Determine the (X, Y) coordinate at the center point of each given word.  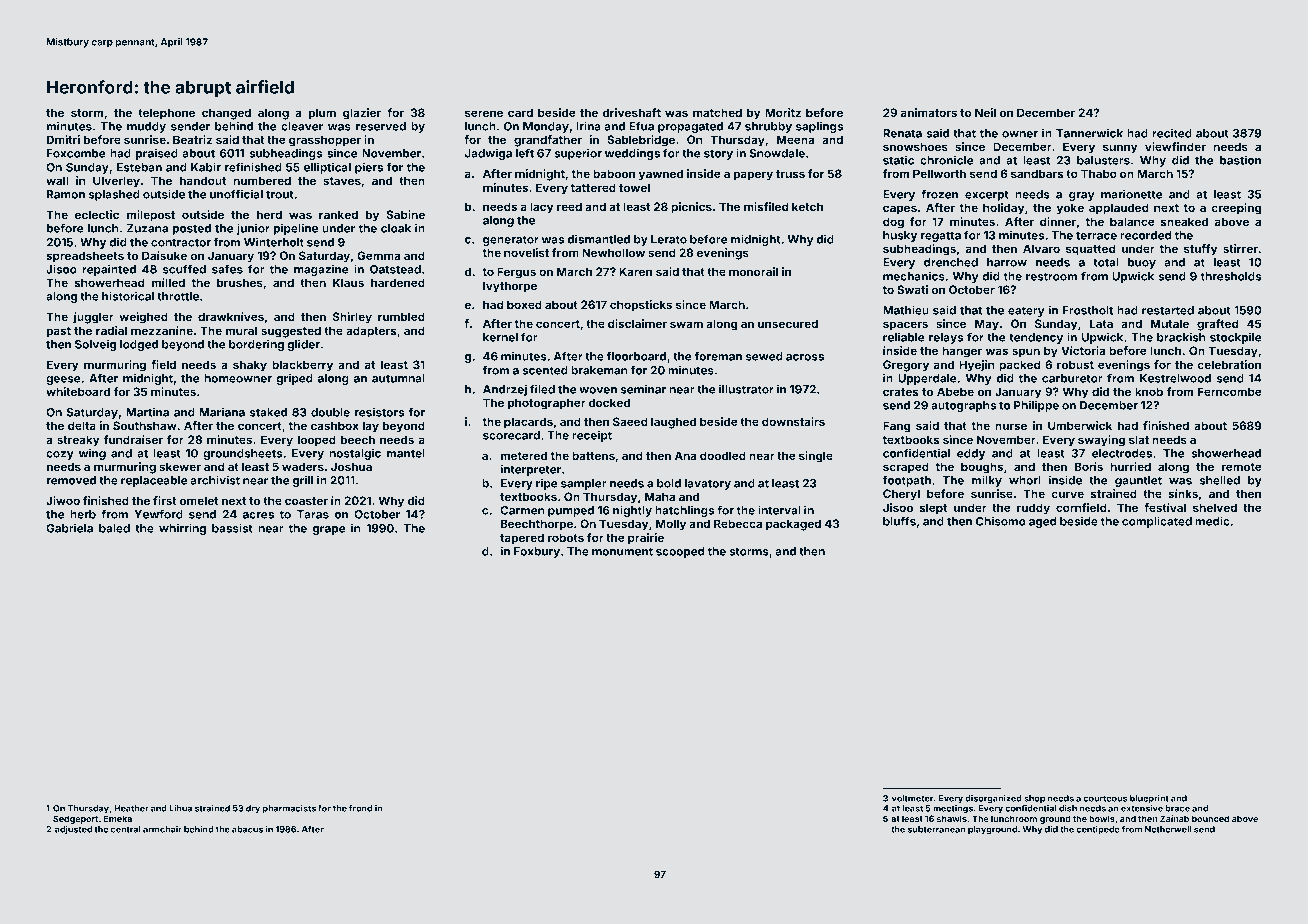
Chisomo (1001, 521)
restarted (1168, 310)
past (59, 332)
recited (1172, 133)
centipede (1098, 830)
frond (360, 808)
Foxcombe (76, 153)
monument (622, 551)
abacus (247, 829)
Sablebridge (641, 141)
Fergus (516, 273)
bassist (232, 528)
